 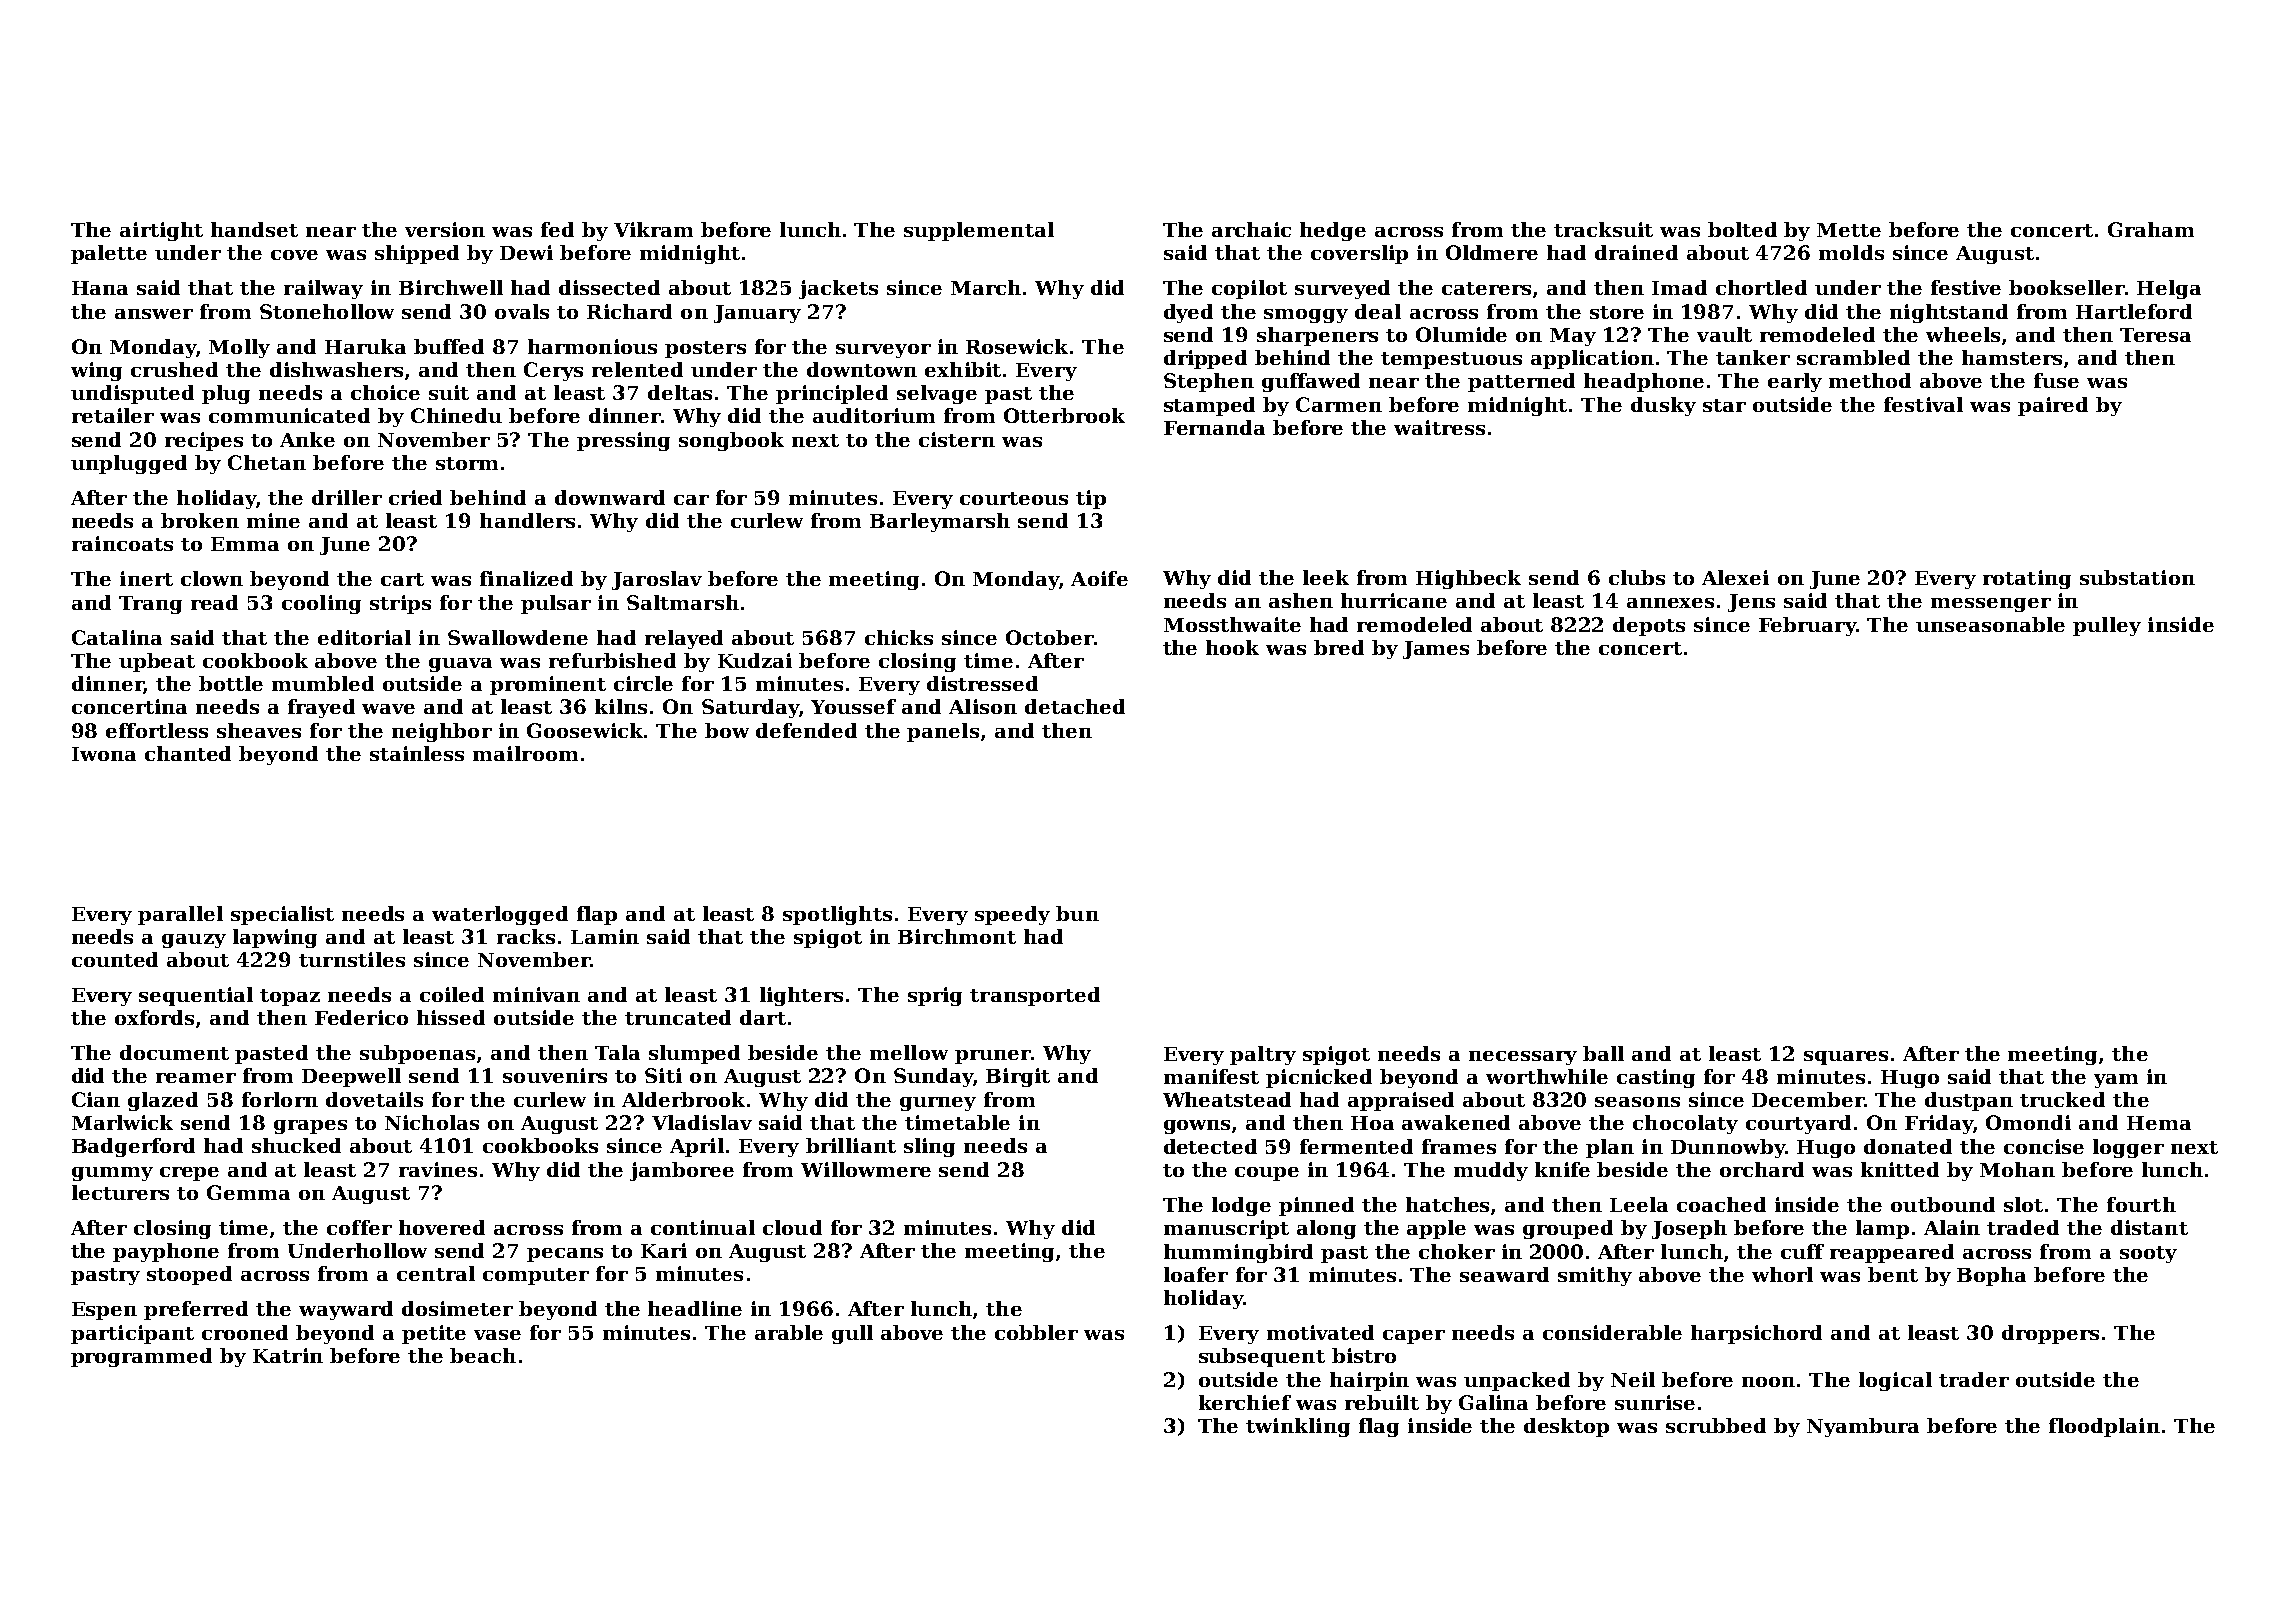 What do you see at coordinates (979, 231) in the screenshot?
I see `supplemental` at bounding box center [979, 231].
